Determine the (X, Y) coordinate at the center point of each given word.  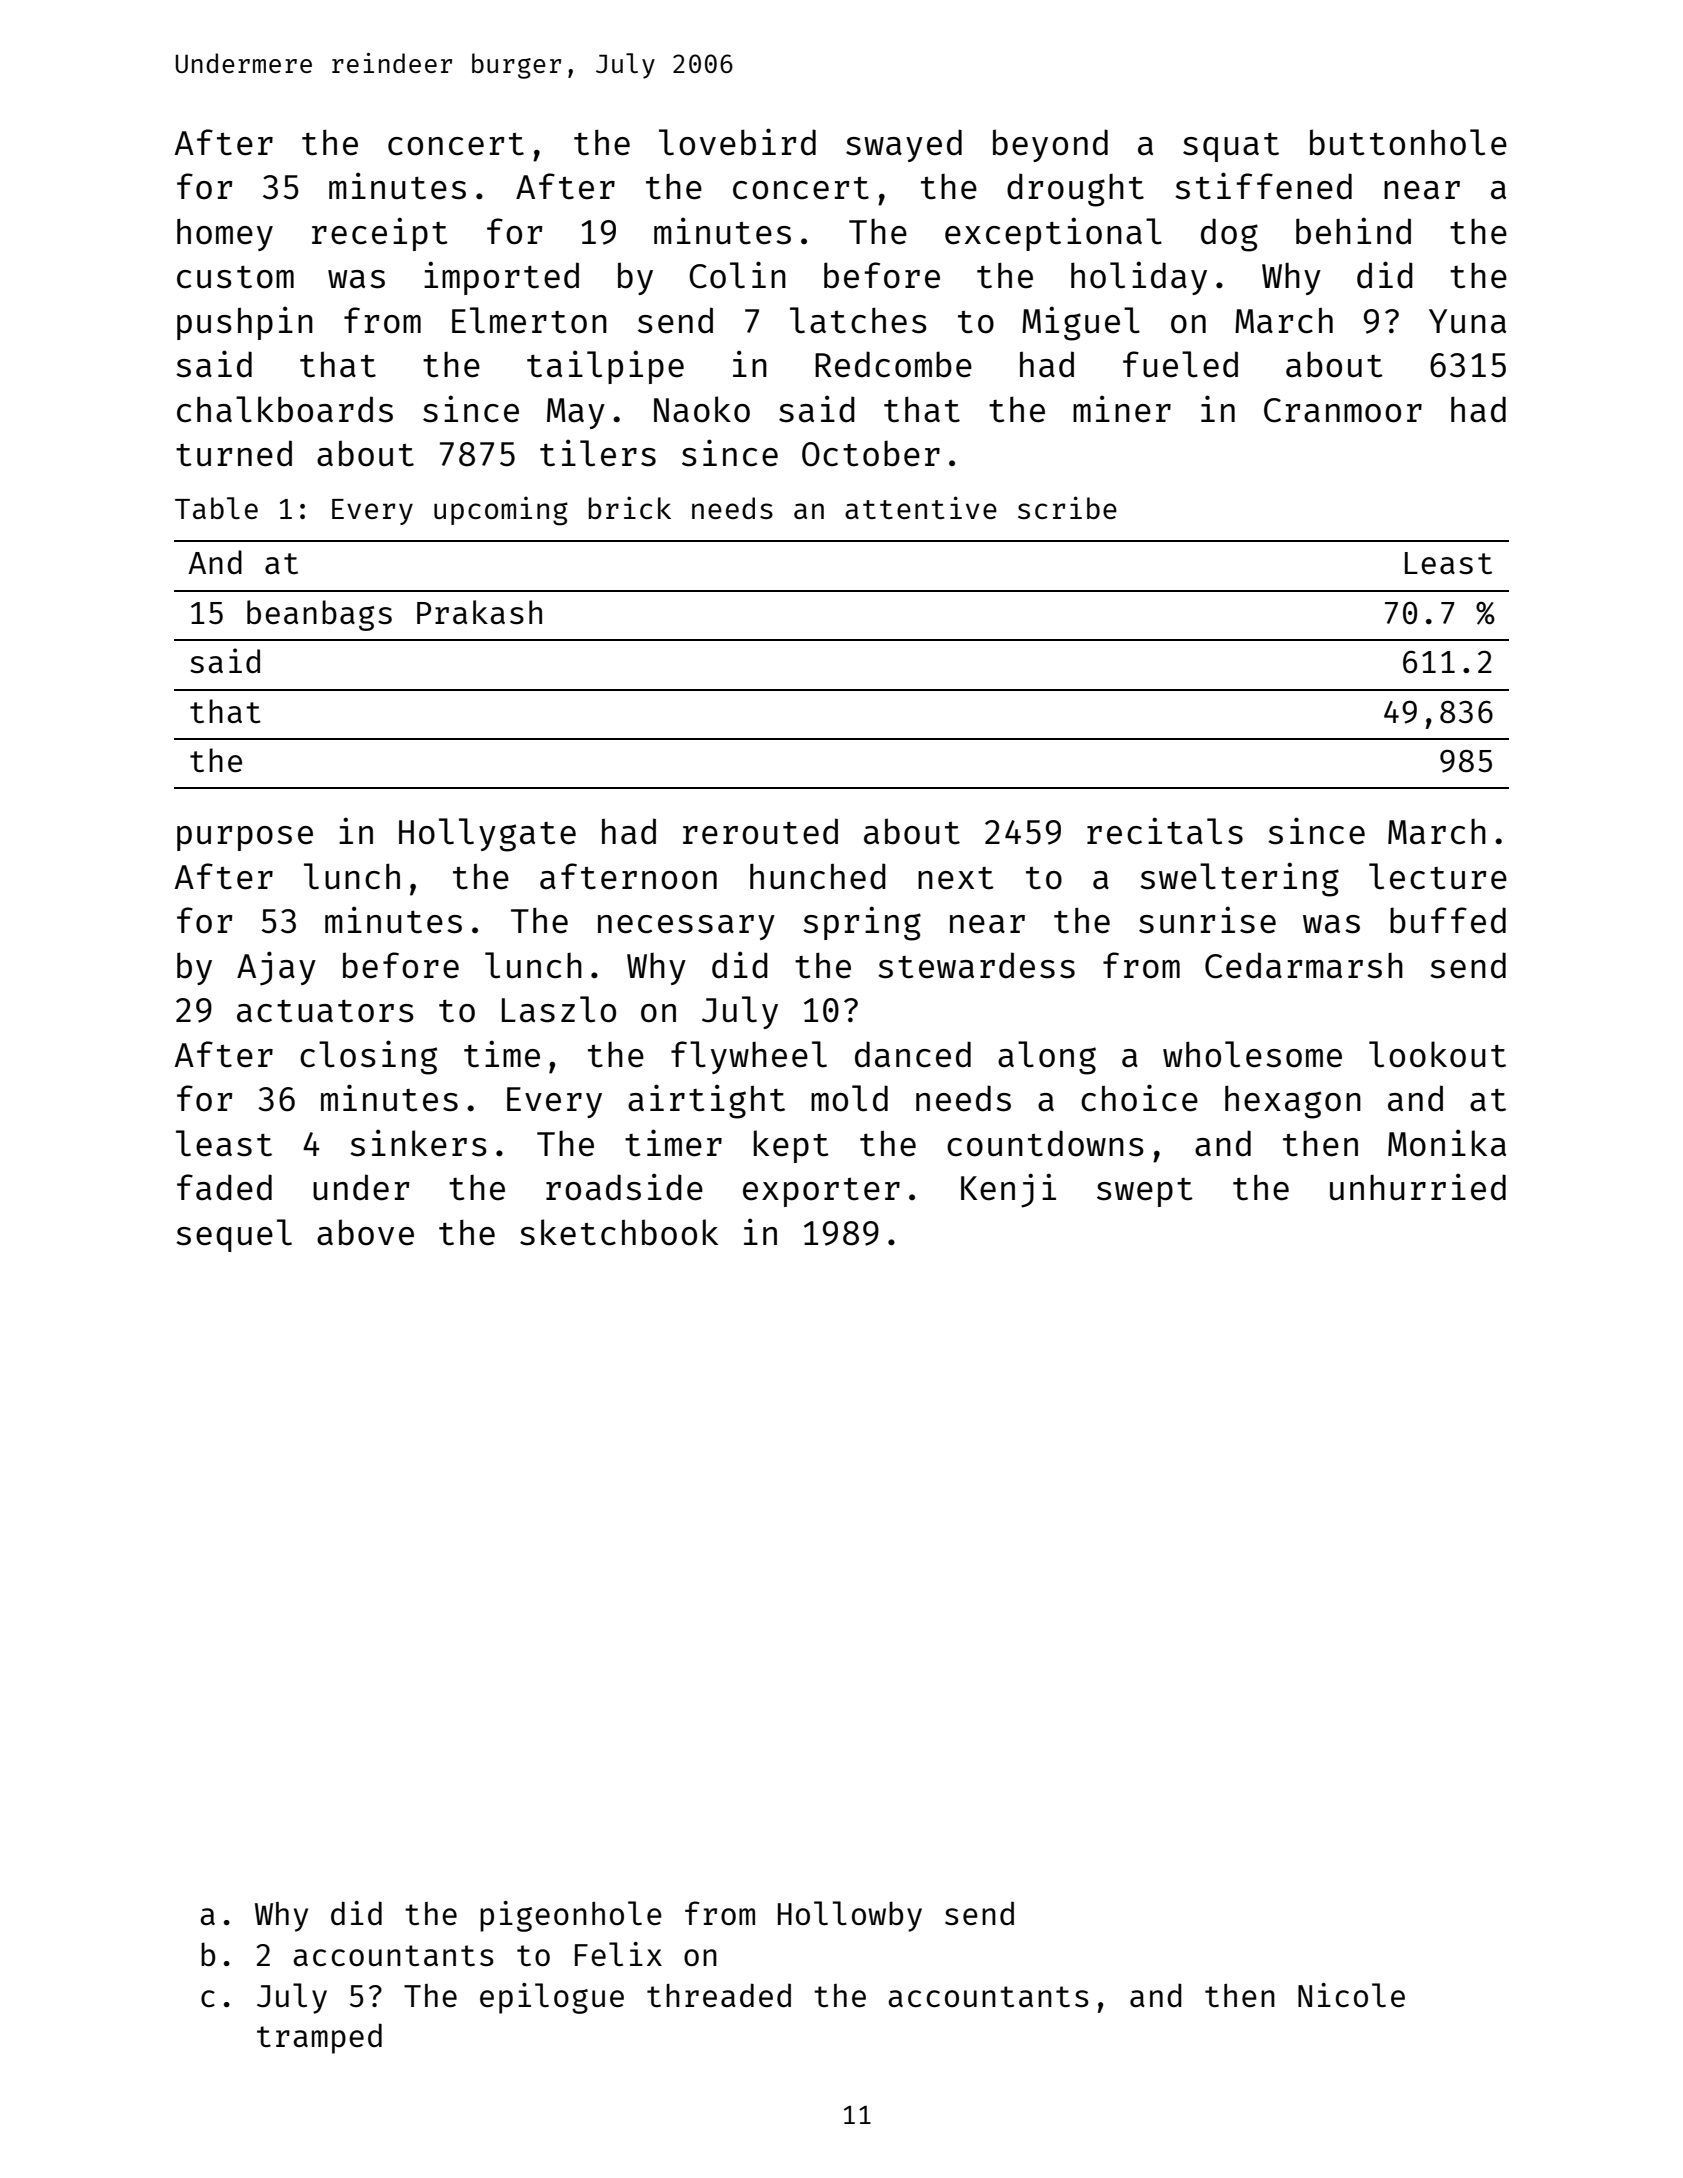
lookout (1437, 1054)
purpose (245, 838)
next (956, 878)
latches (858, 320)
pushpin (245, 323)
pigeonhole (571, 1916)
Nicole (1351, 1995)
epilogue (552, 1998)
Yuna (1467, 321)
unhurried (1418, 1187)
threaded (719, 1995)
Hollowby (850, 1916)
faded (224, 1187)
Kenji (1008, 1190)
